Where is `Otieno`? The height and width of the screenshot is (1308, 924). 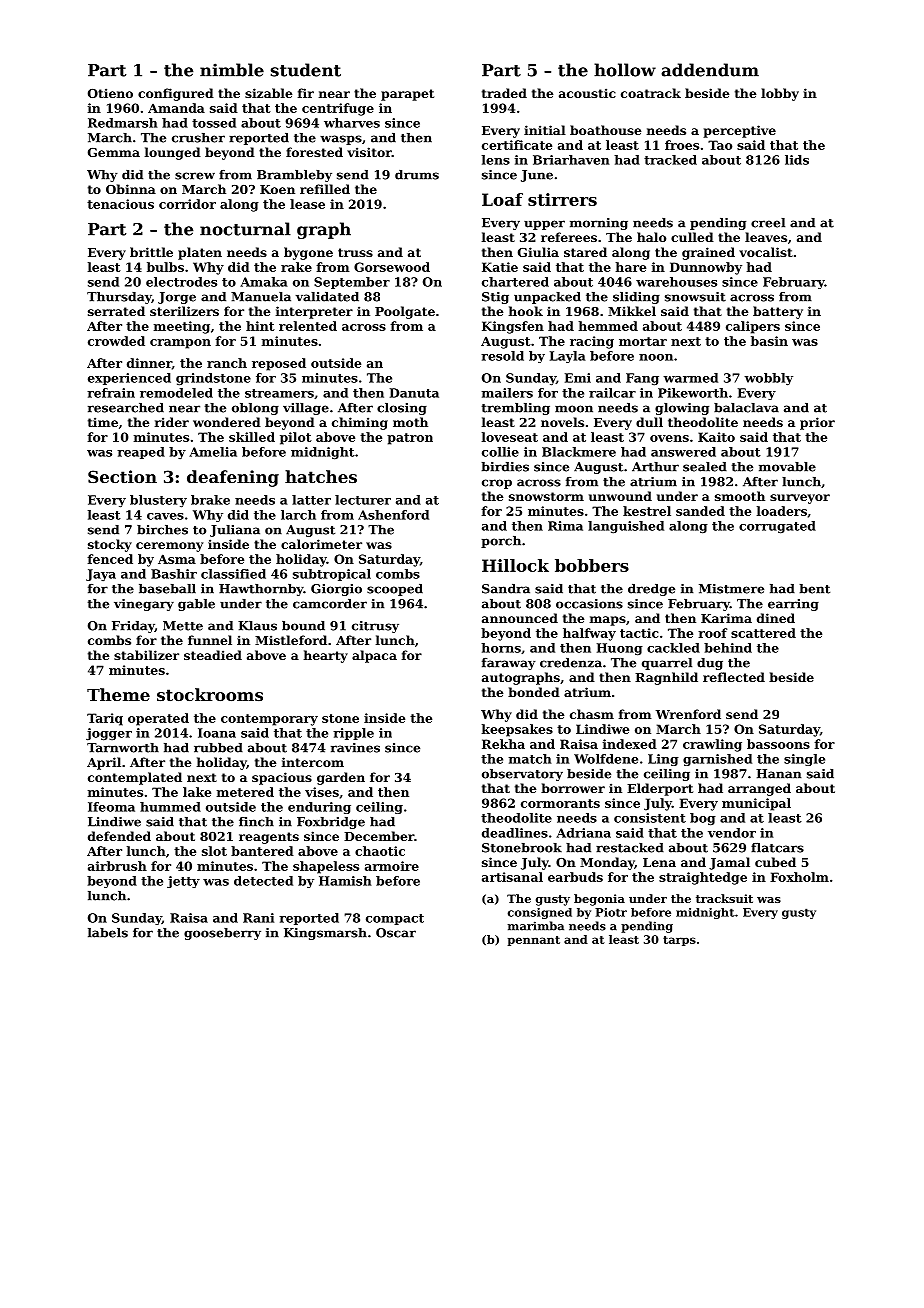 Otieno is located at coordinates (110, 93).
